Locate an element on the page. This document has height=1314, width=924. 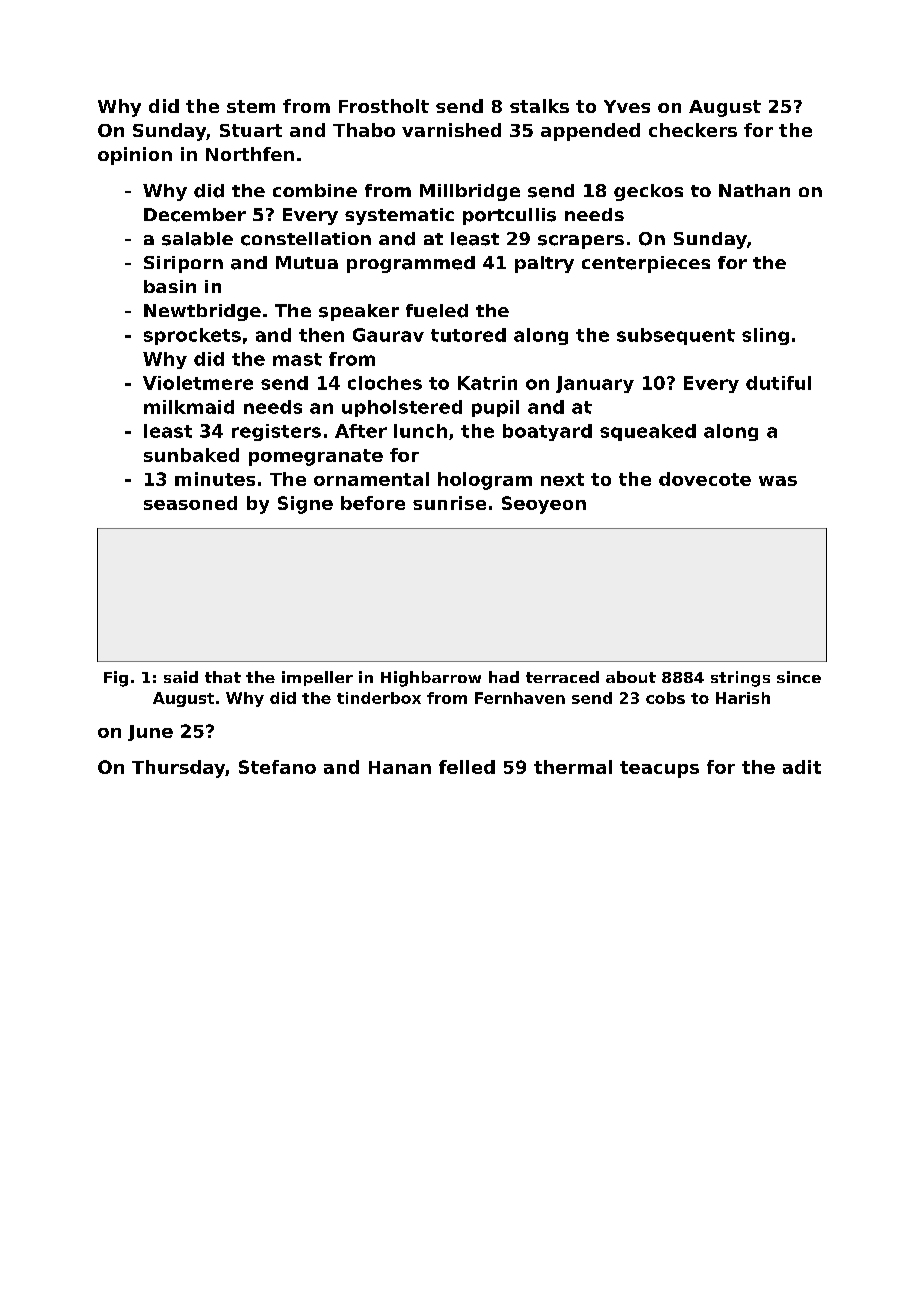
Frostholt is located at coordinates (384, 106).
